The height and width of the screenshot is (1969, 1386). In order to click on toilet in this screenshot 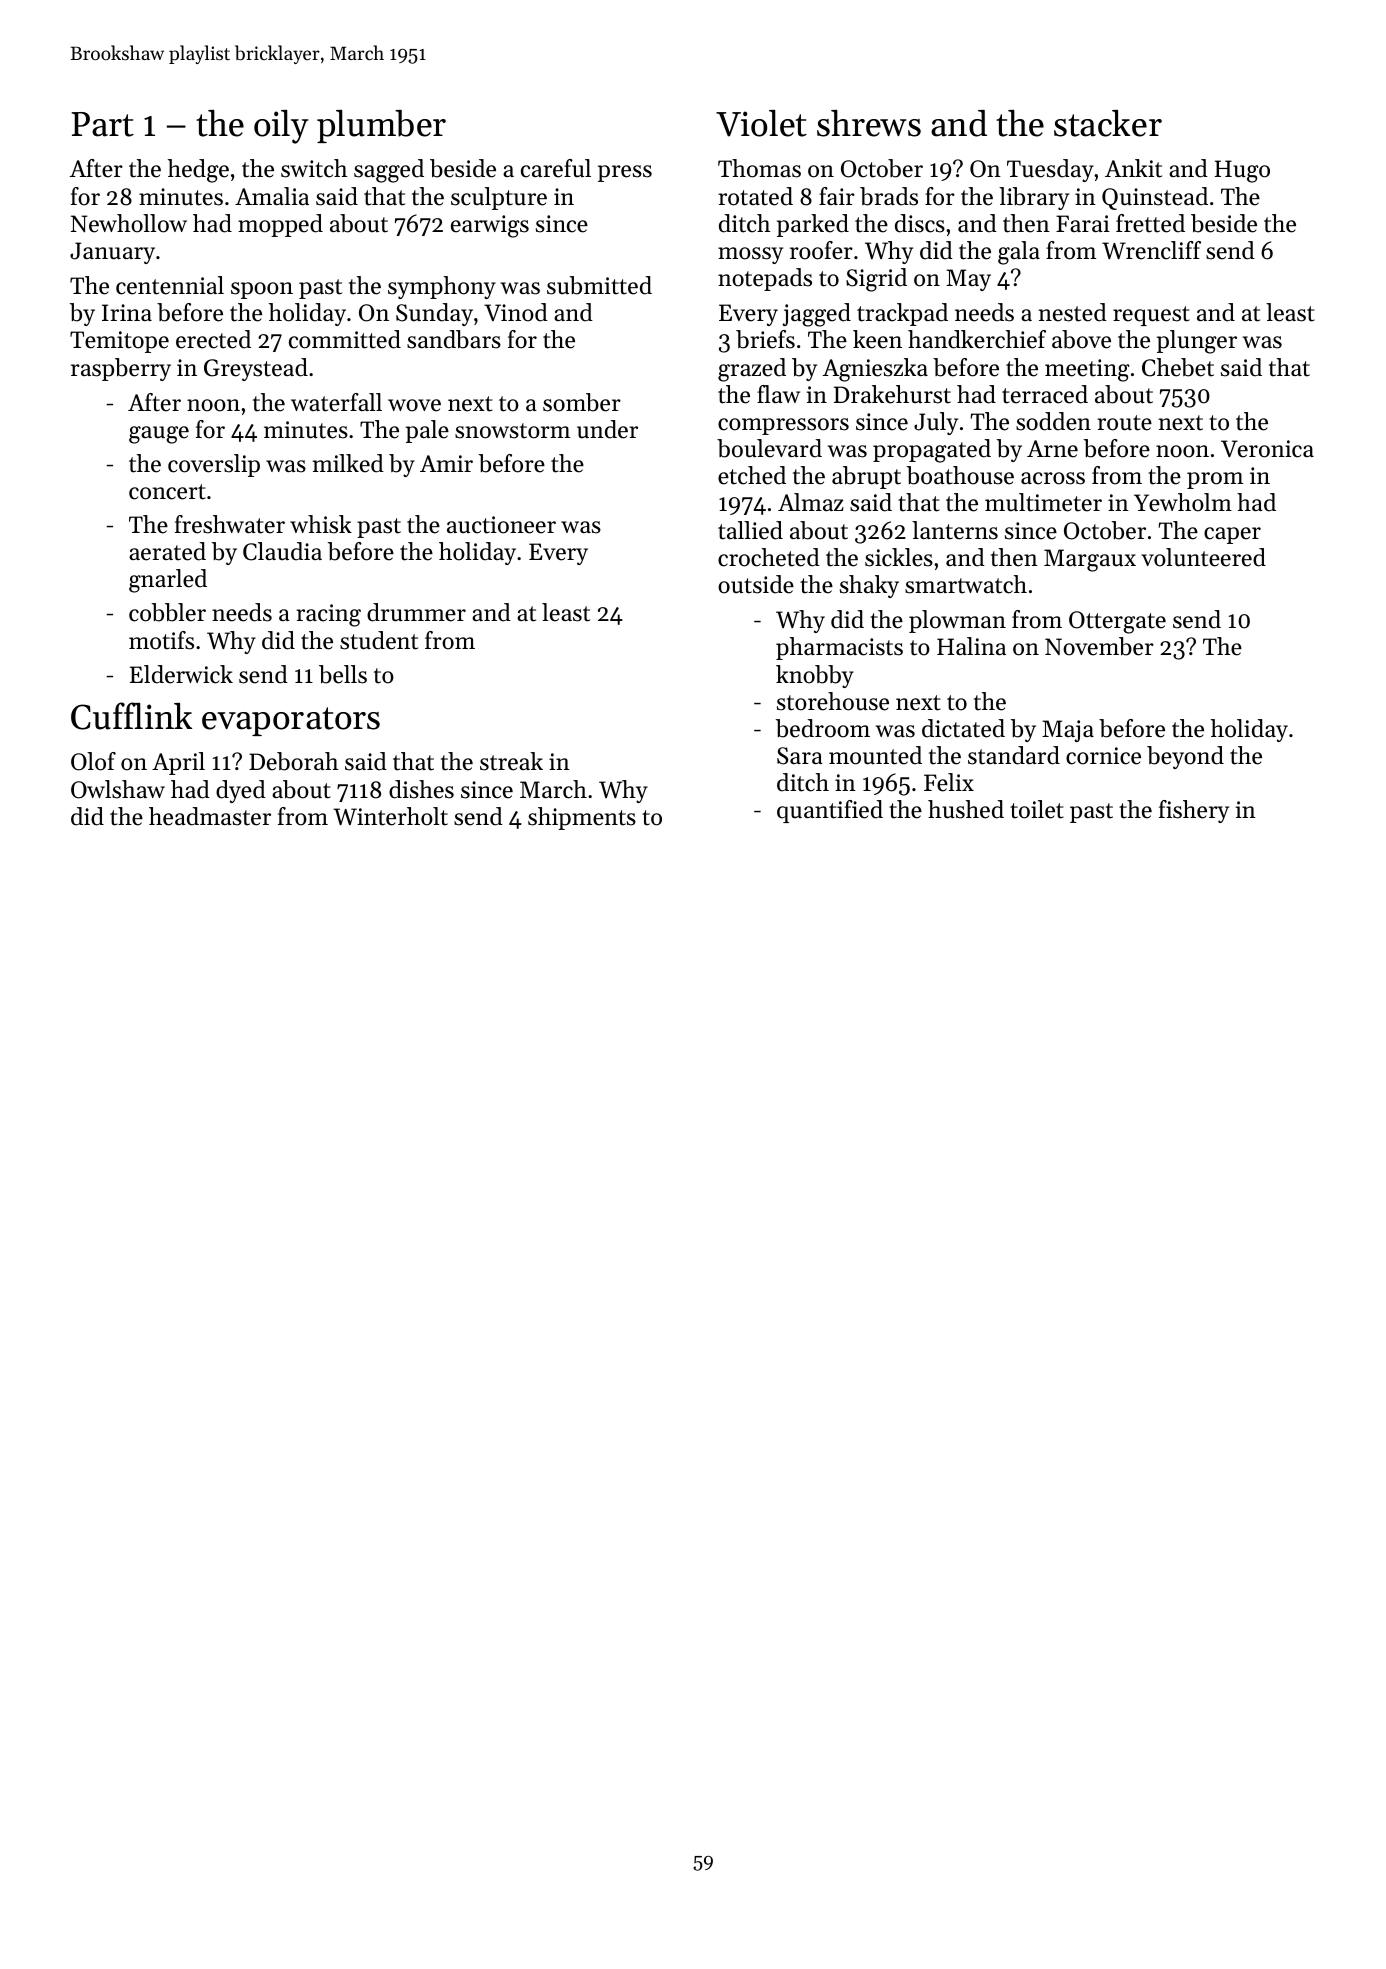, I will do `click(1037, 809)`.
